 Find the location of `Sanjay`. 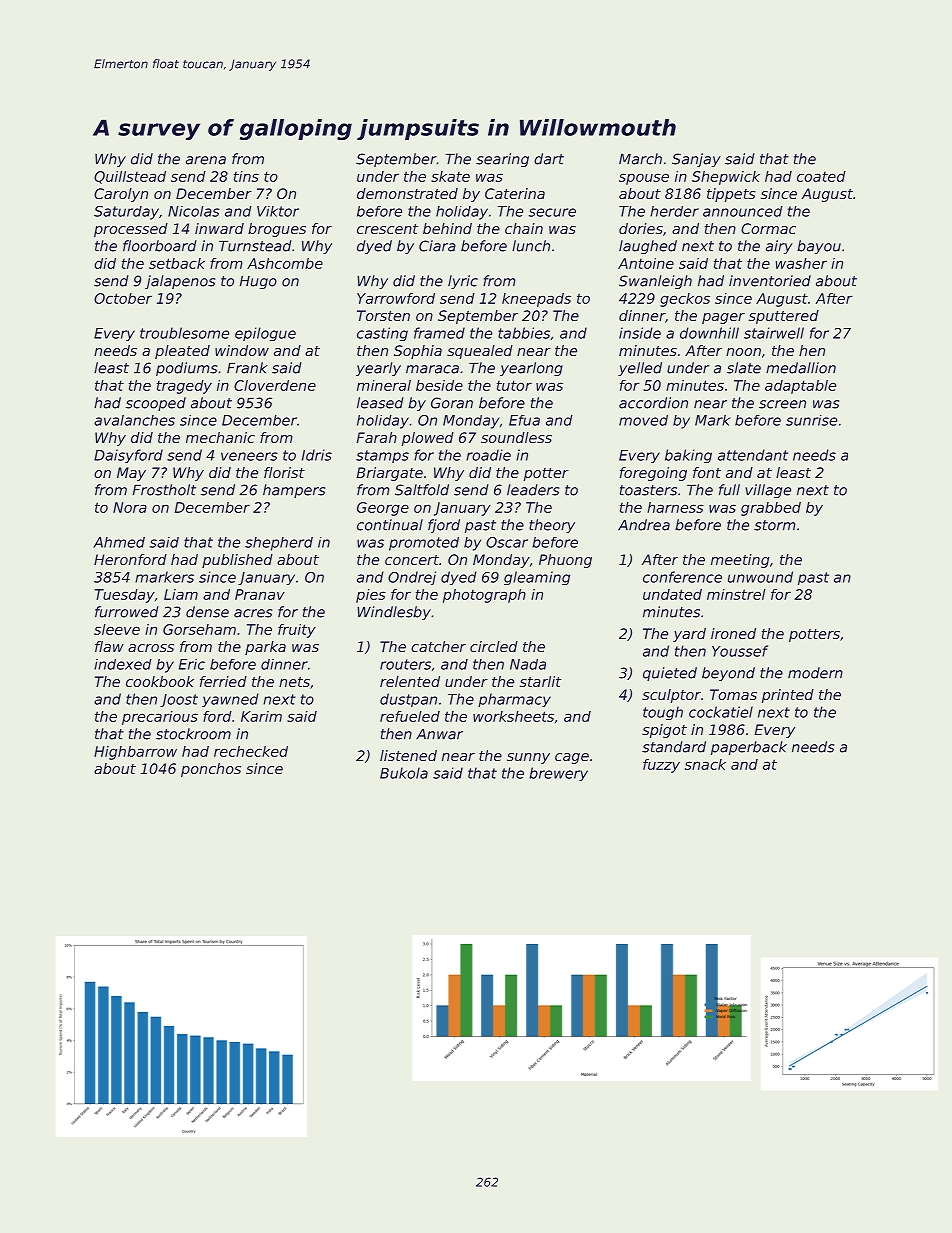

Sanjay is located at coordinates (696, 160).
